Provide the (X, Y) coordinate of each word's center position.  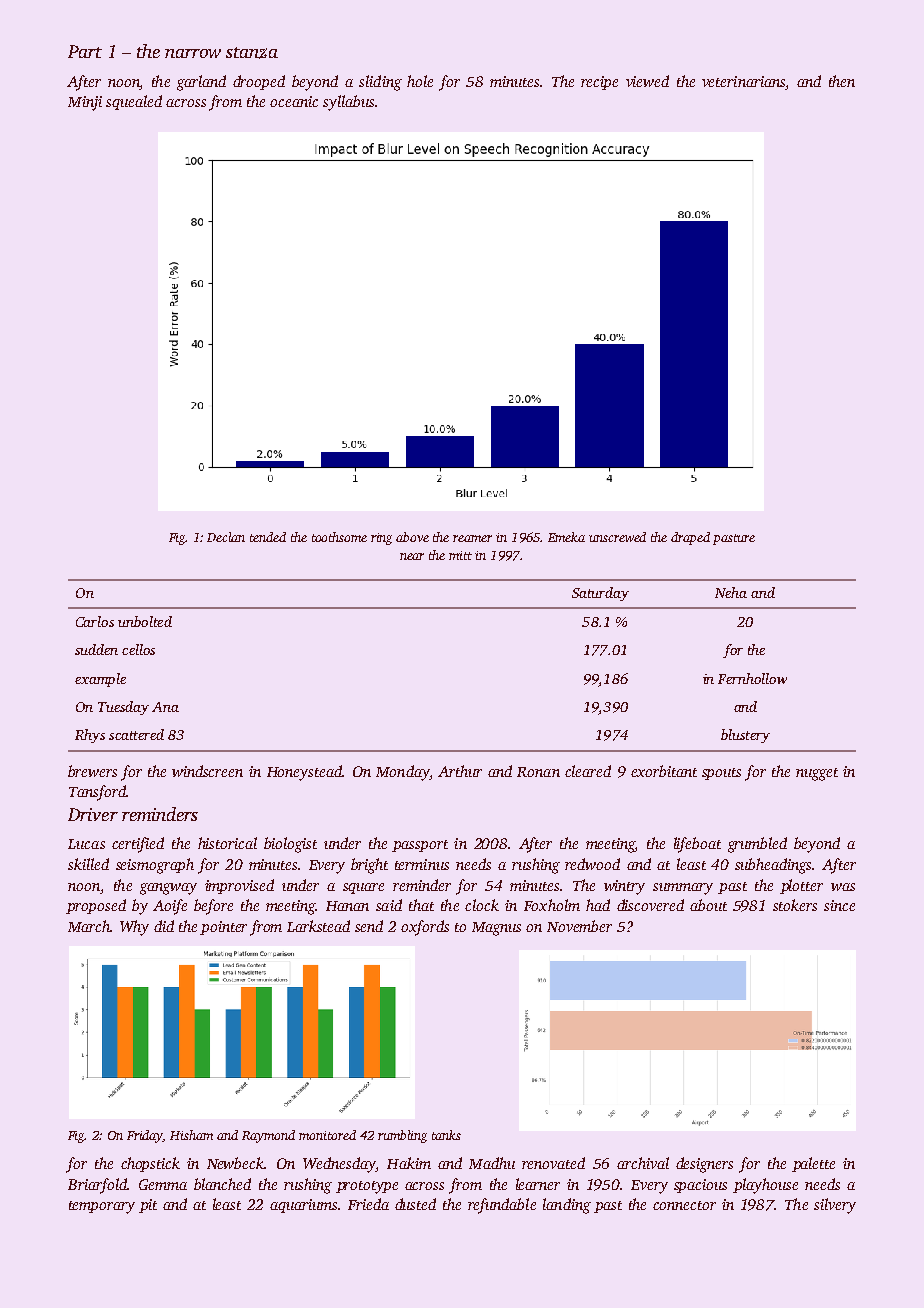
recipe (599, 83)
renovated (553, 1163)
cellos (138, 649)
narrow (193, 53)
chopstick (150, 1164)
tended (268, 537)
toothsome (339, 537)
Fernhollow (752, 678)
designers (704, 1165)
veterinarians (743, 81)
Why (134, 928)
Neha (731, 592)
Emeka (566, 537)
